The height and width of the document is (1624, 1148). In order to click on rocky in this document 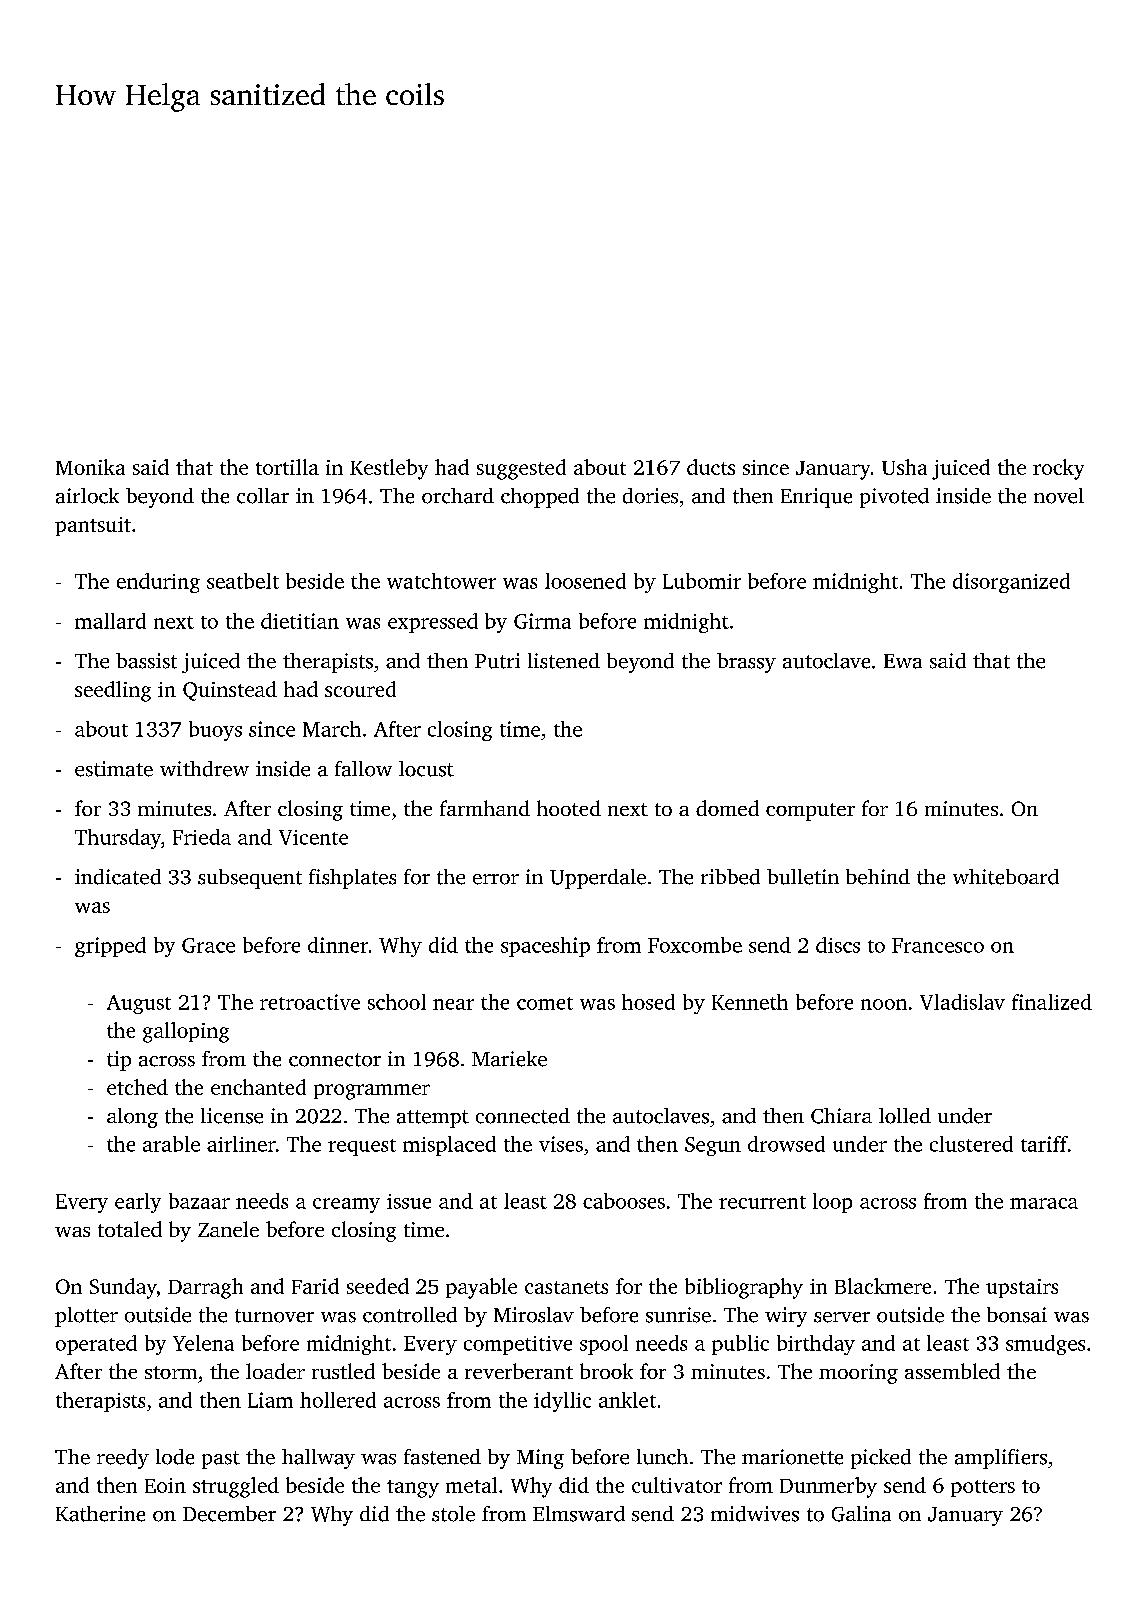, I will do `click(1058, 469)`.
